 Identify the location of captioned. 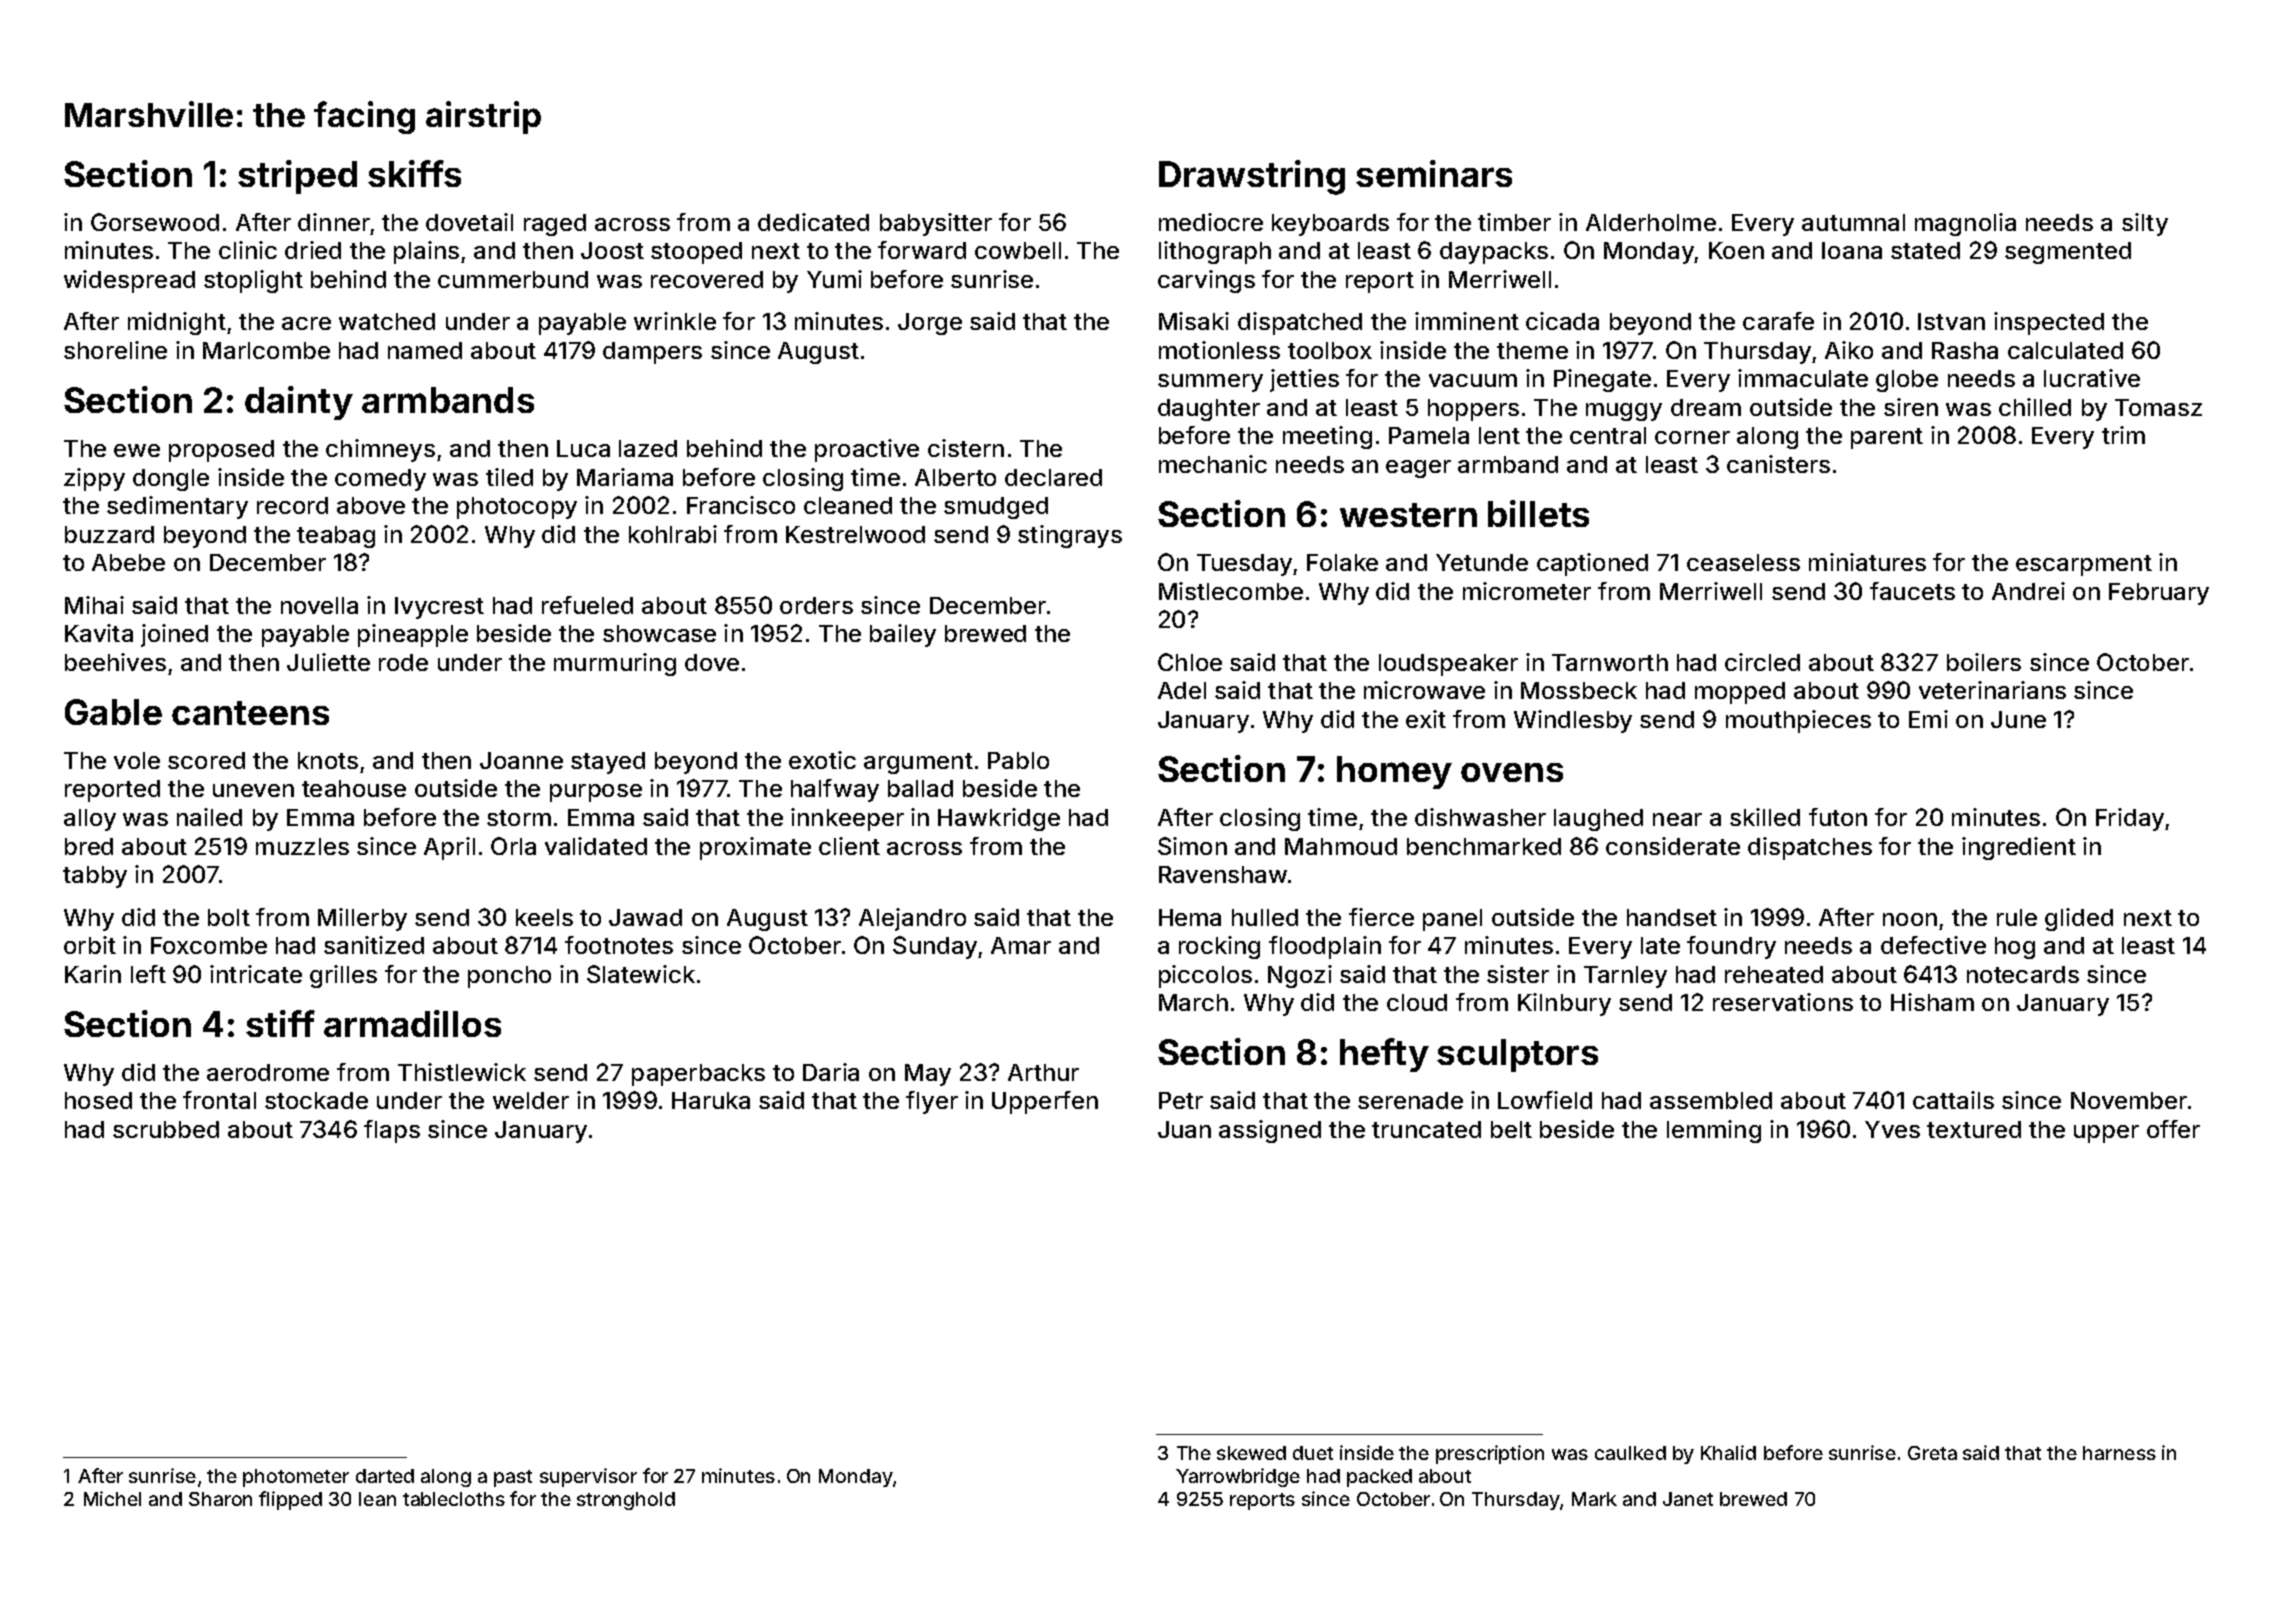
(1592, 564).
